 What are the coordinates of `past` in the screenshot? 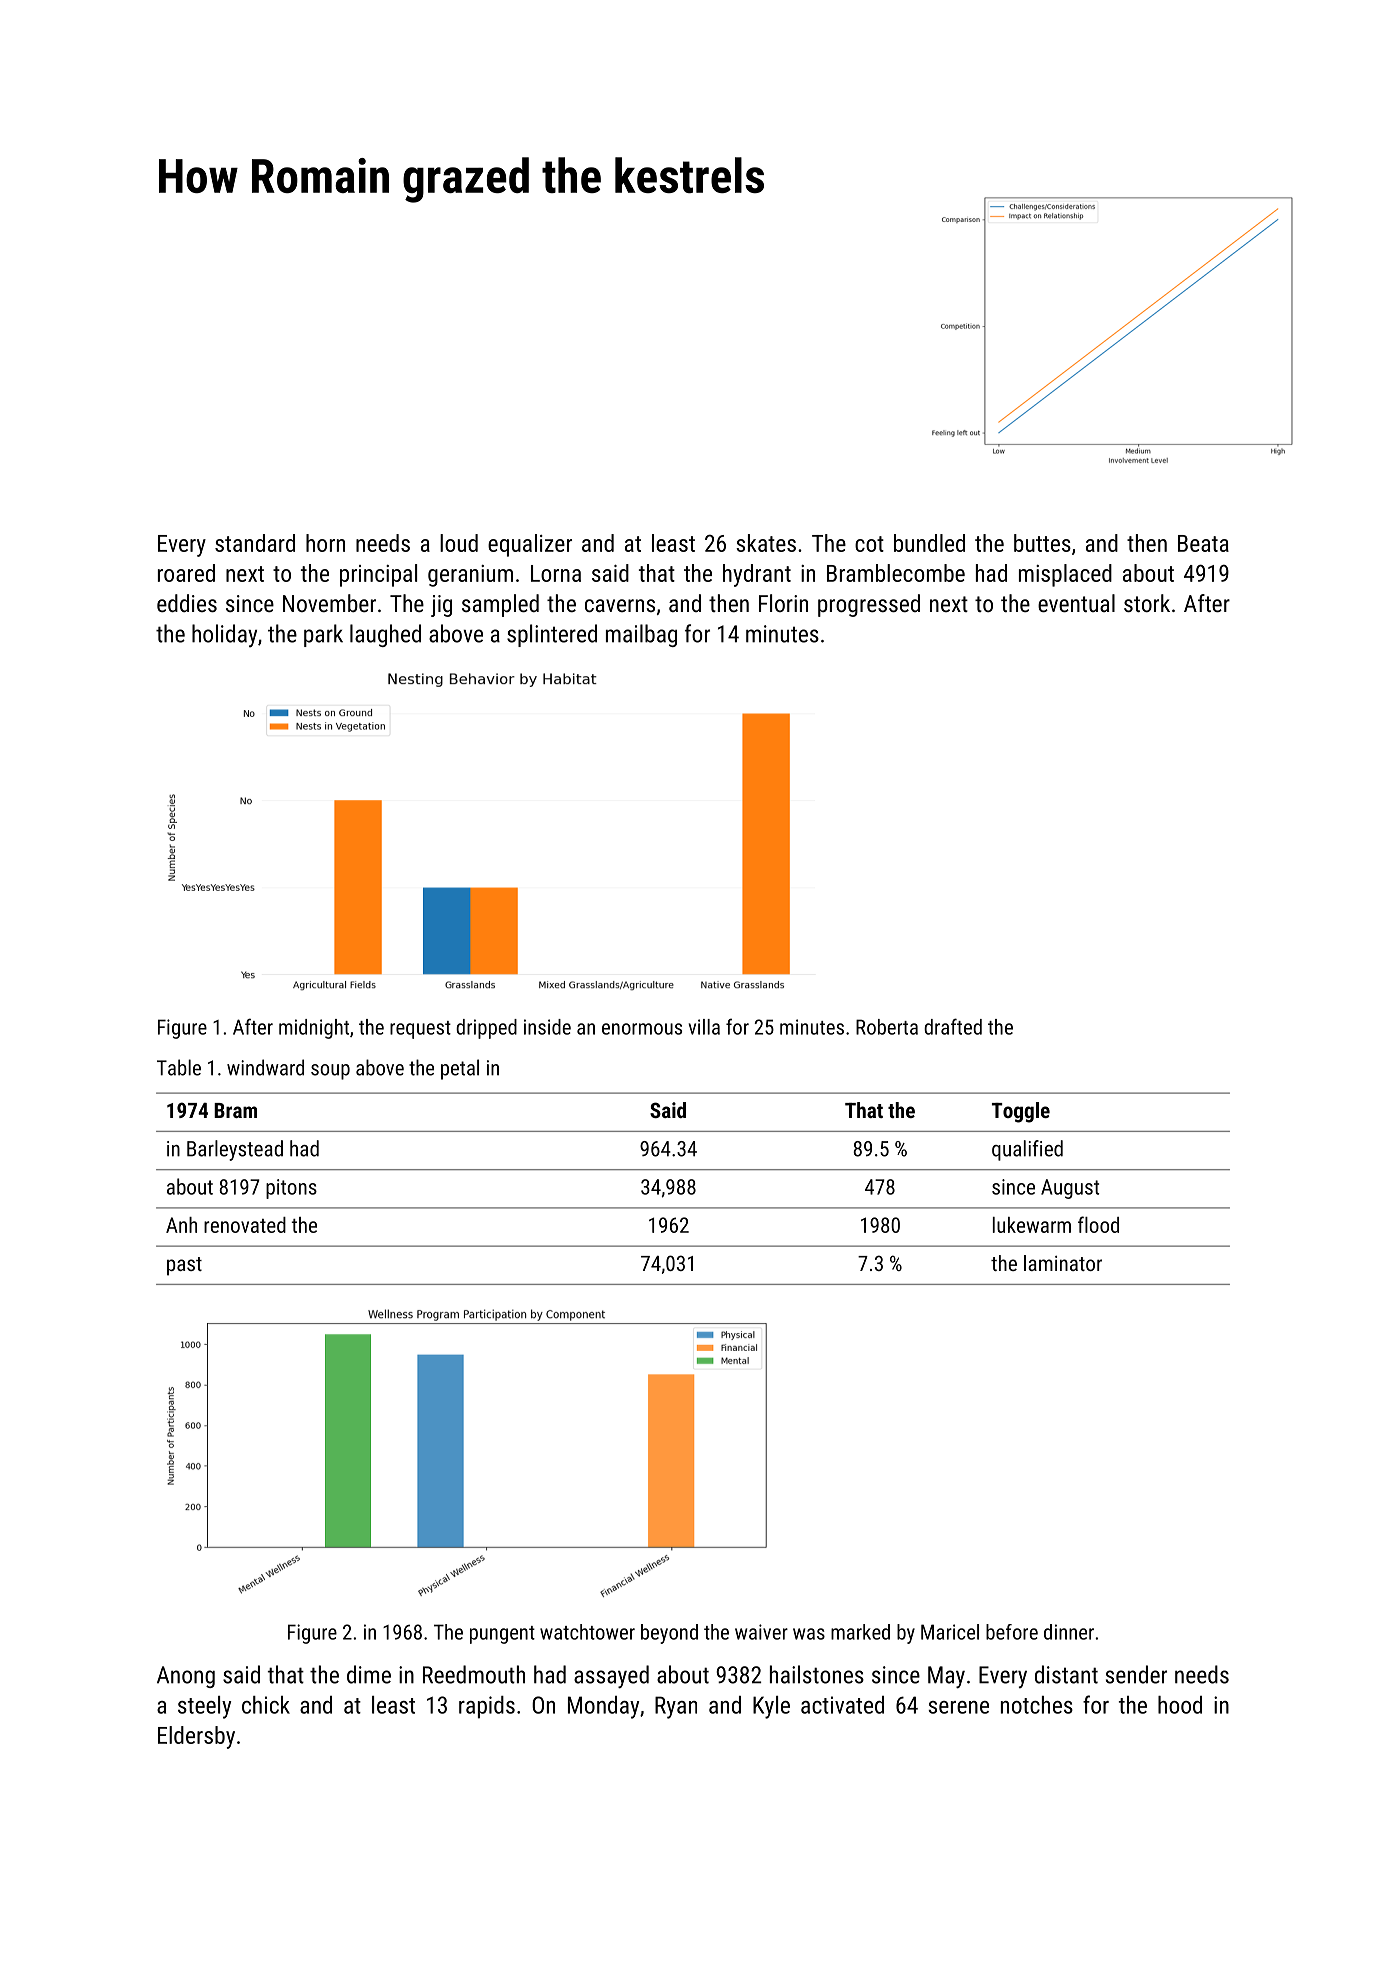 It's located at (184, 1266).
